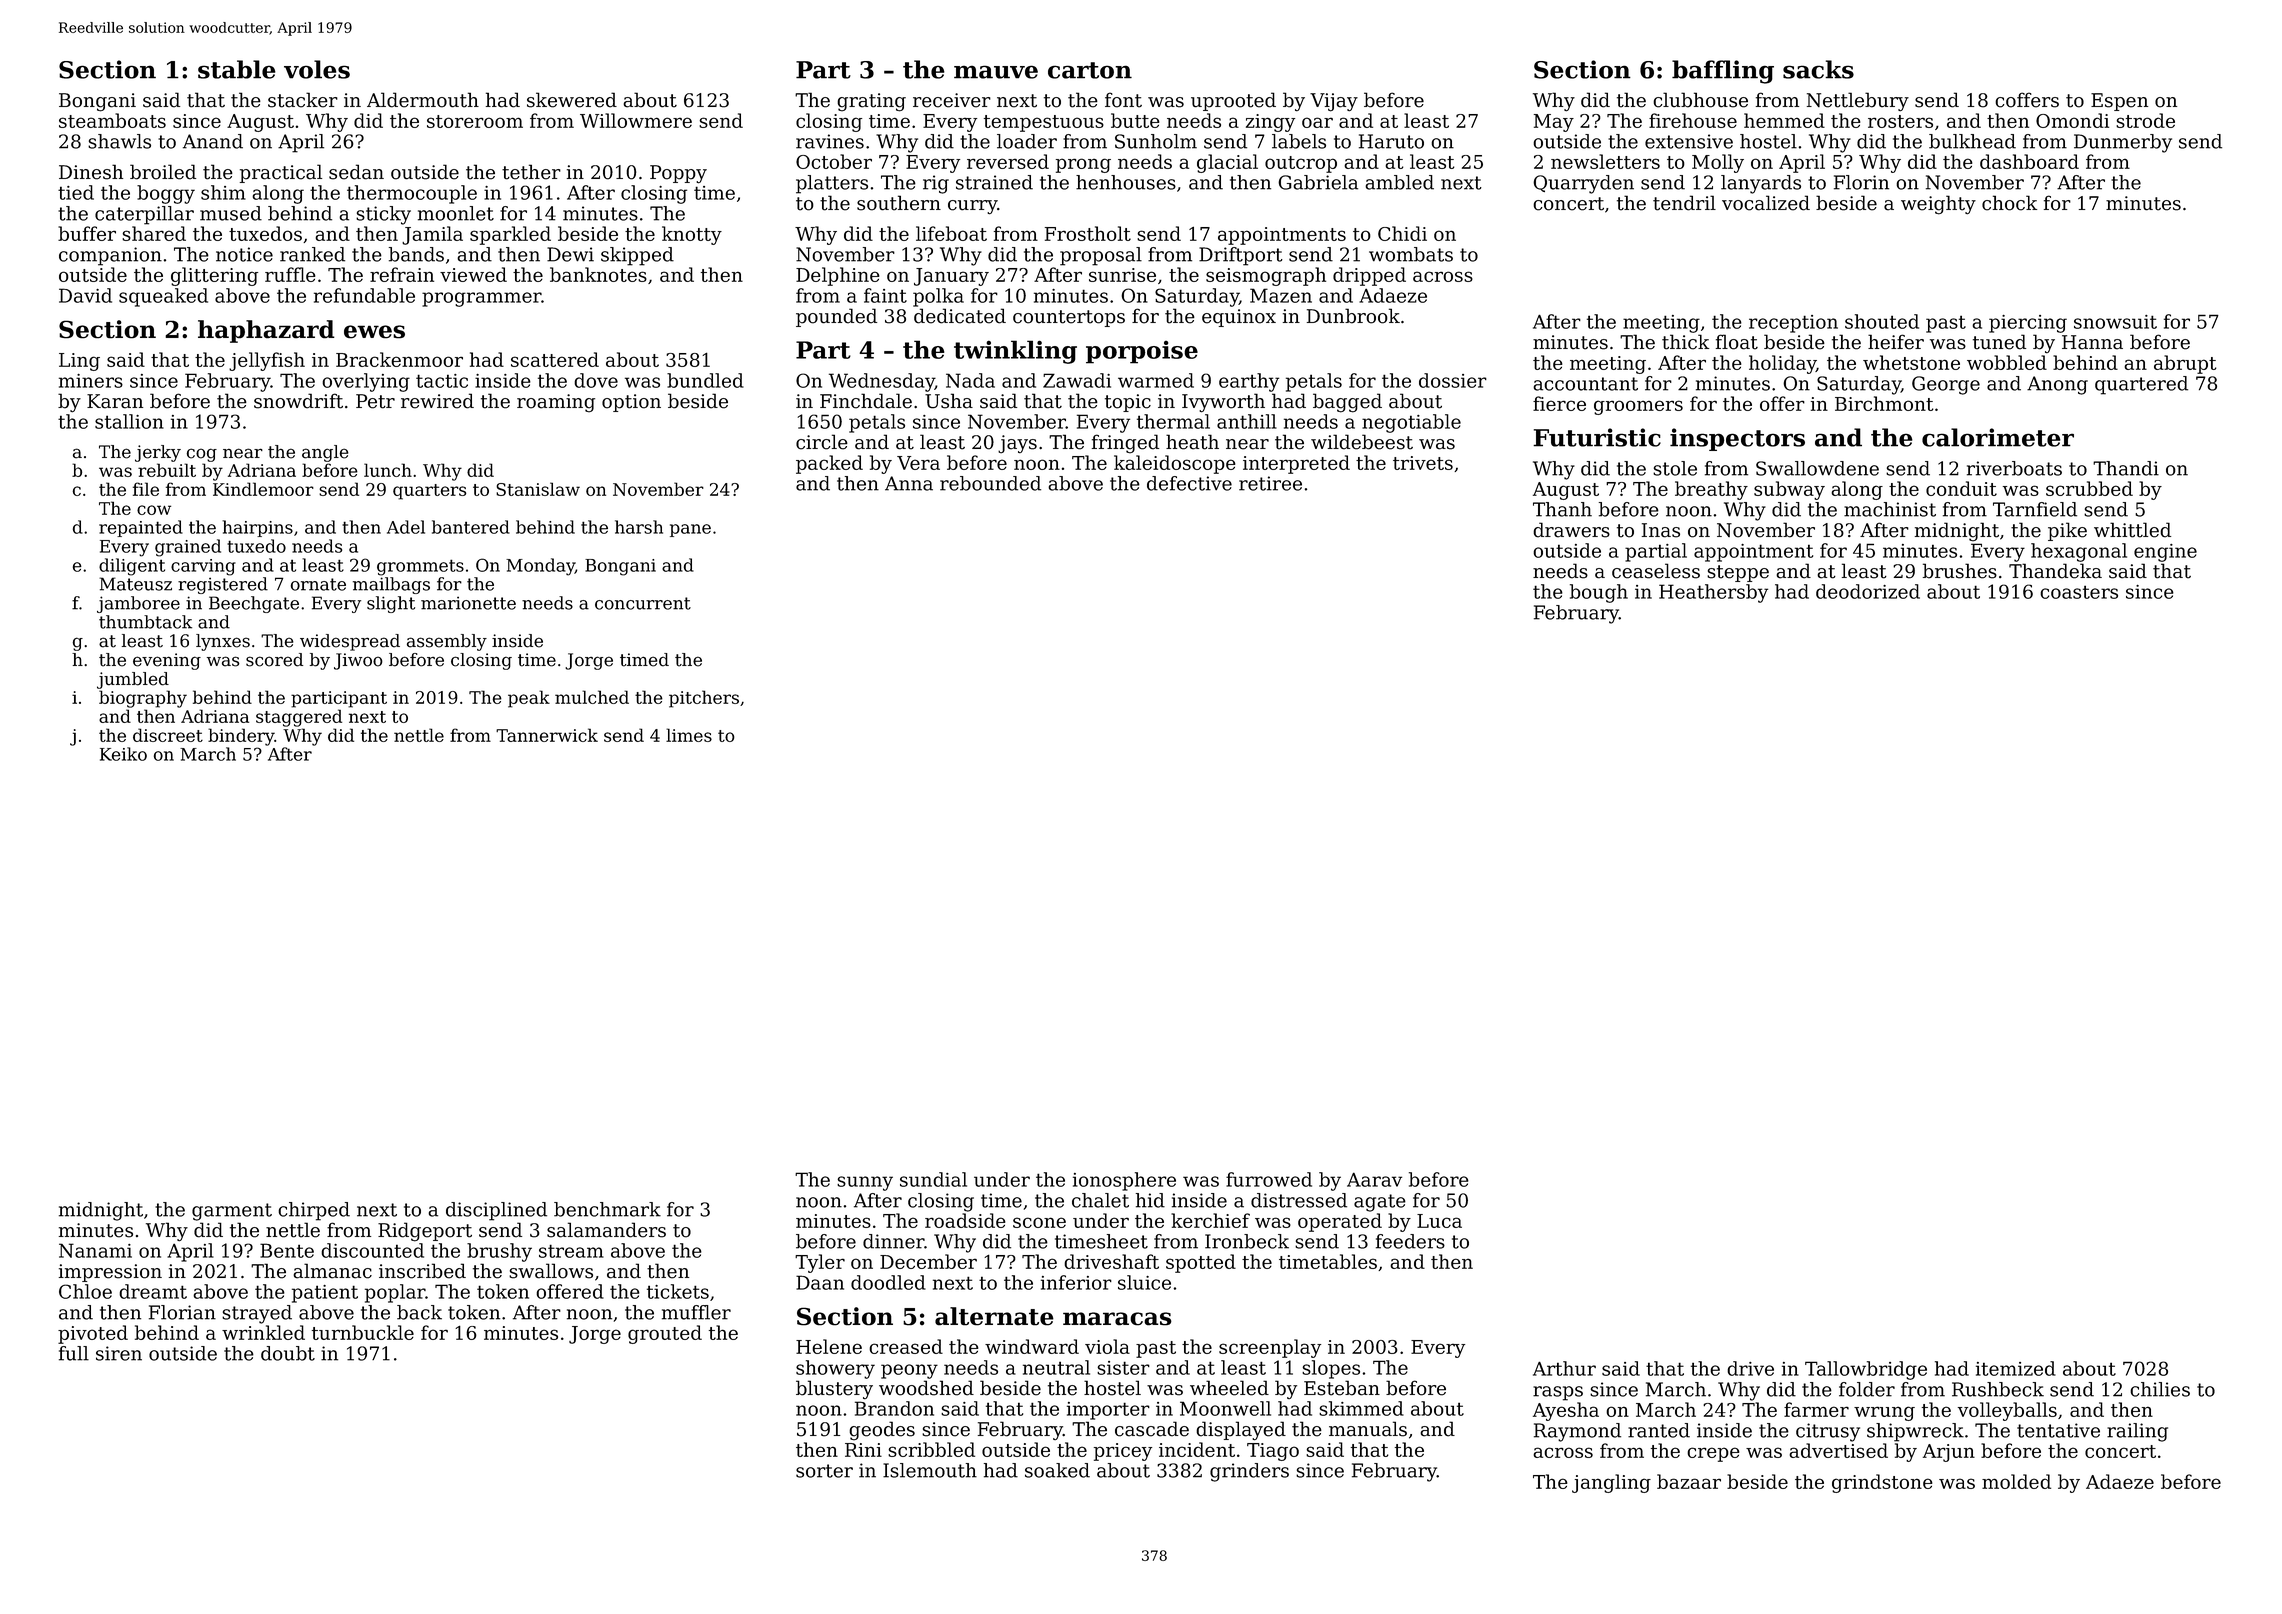 Image resolution: width=2282 pixels, height=1614 pixels. I want to click on caterpillar, so click(144, 215).
